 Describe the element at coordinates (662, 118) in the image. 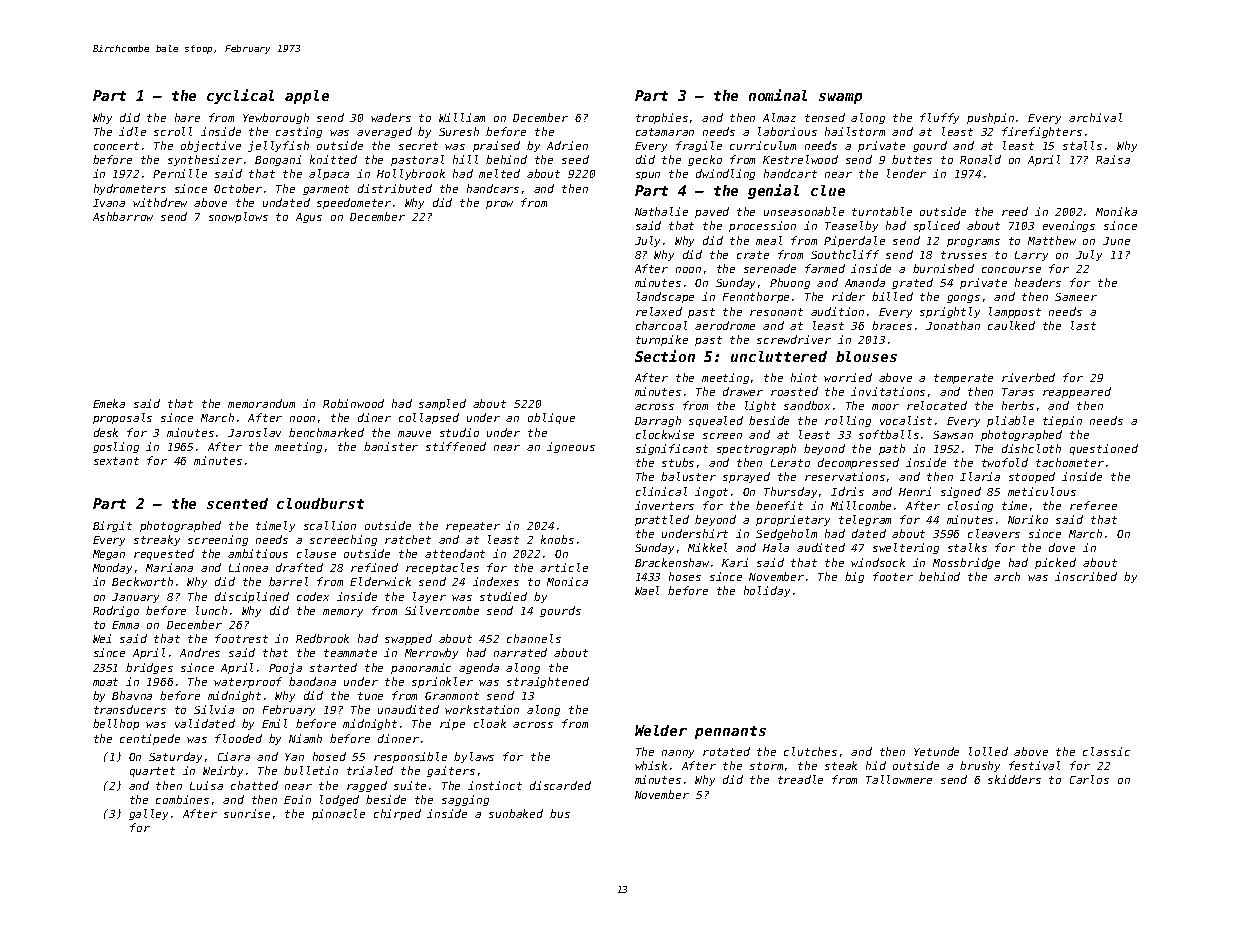

I see `trophies` at that location.
